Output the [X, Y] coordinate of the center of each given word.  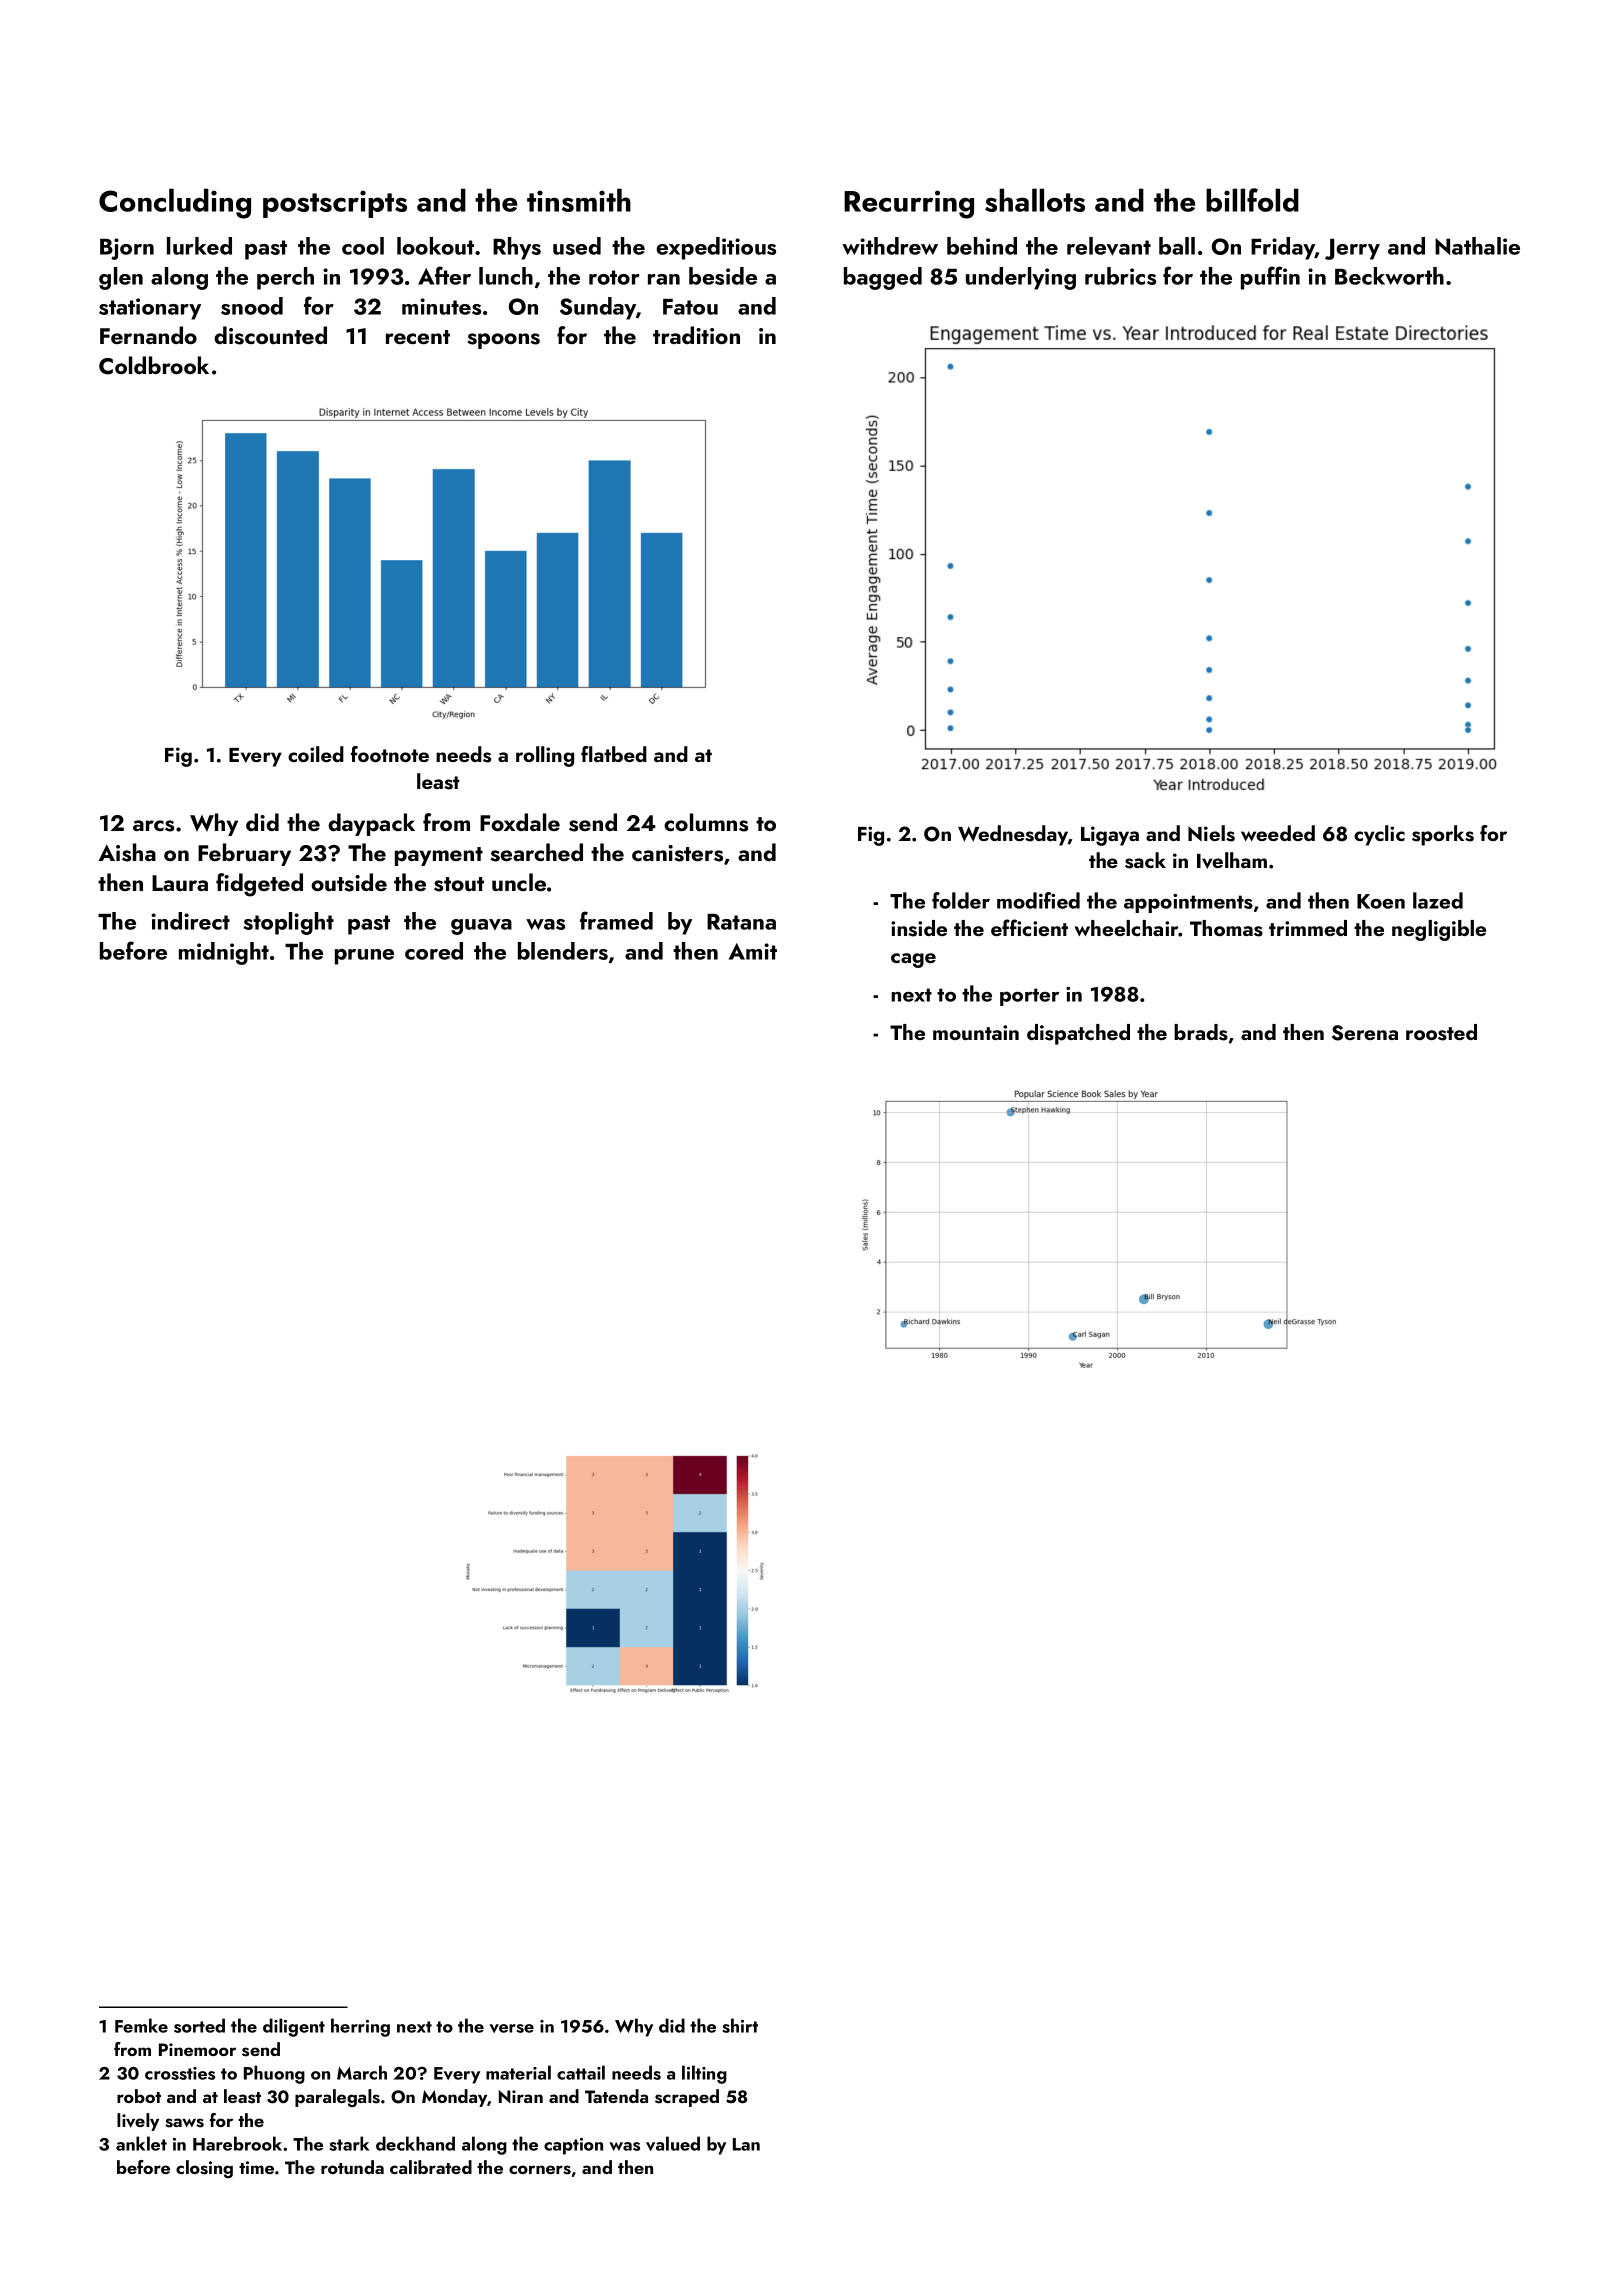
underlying [1021, 278]
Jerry [1352, 249]
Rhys [517, 248]
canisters [677, 853]
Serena [1365, 1033]
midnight [224, 953]
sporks [1443, 835]
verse [511, 2028]
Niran [521, 2096]
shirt [740, 2025]
